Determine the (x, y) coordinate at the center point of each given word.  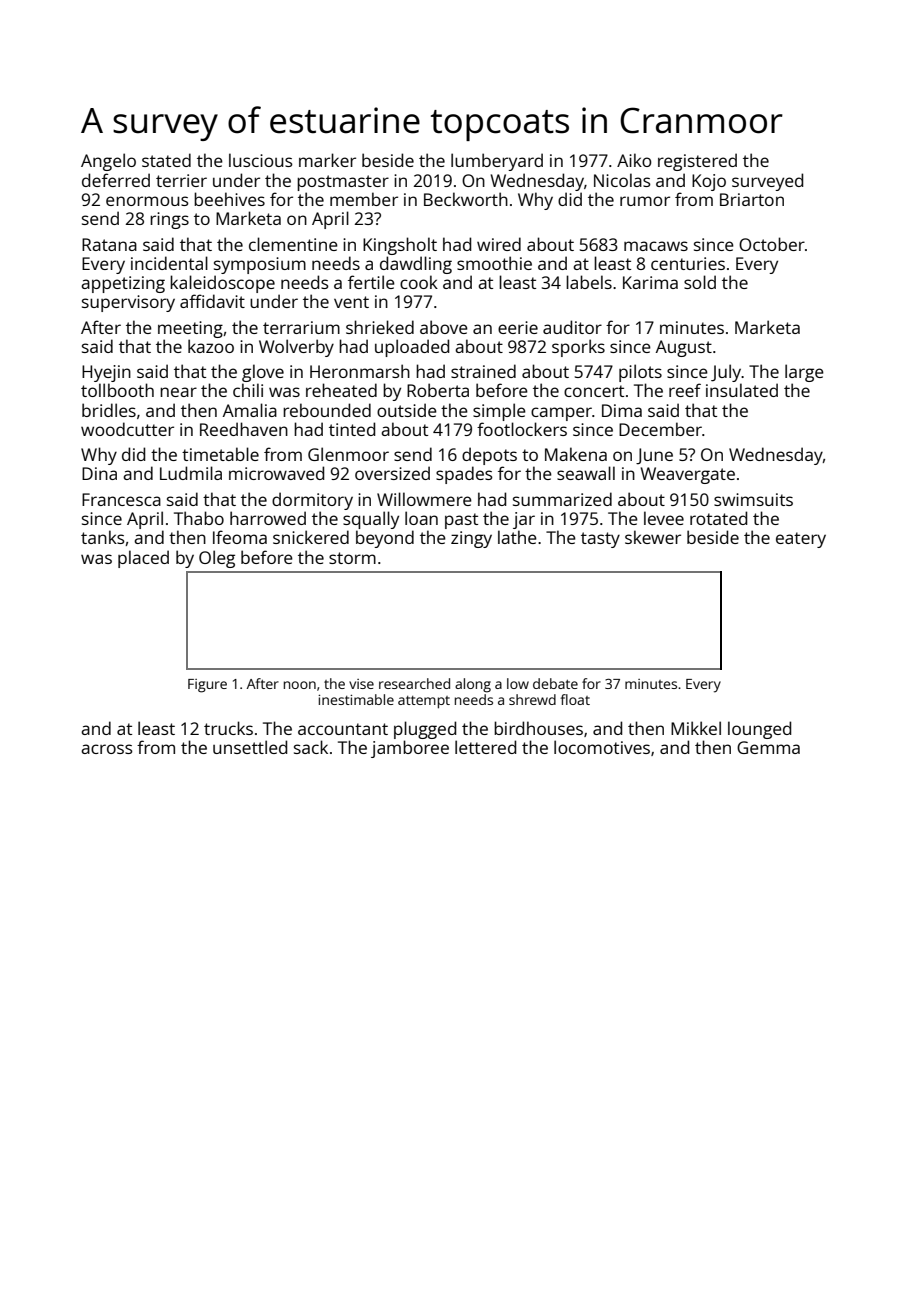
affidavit (212, 301)
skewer (653, 537)
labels (589, 282)
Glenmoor (348, 454)
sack (311, 747)
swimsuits (753, 499)
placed (143, 559)
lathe (517, 537)
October (772, 244)
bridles (109, 410)
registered (697, 162)
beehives (229, 199)
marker (327, 160)
